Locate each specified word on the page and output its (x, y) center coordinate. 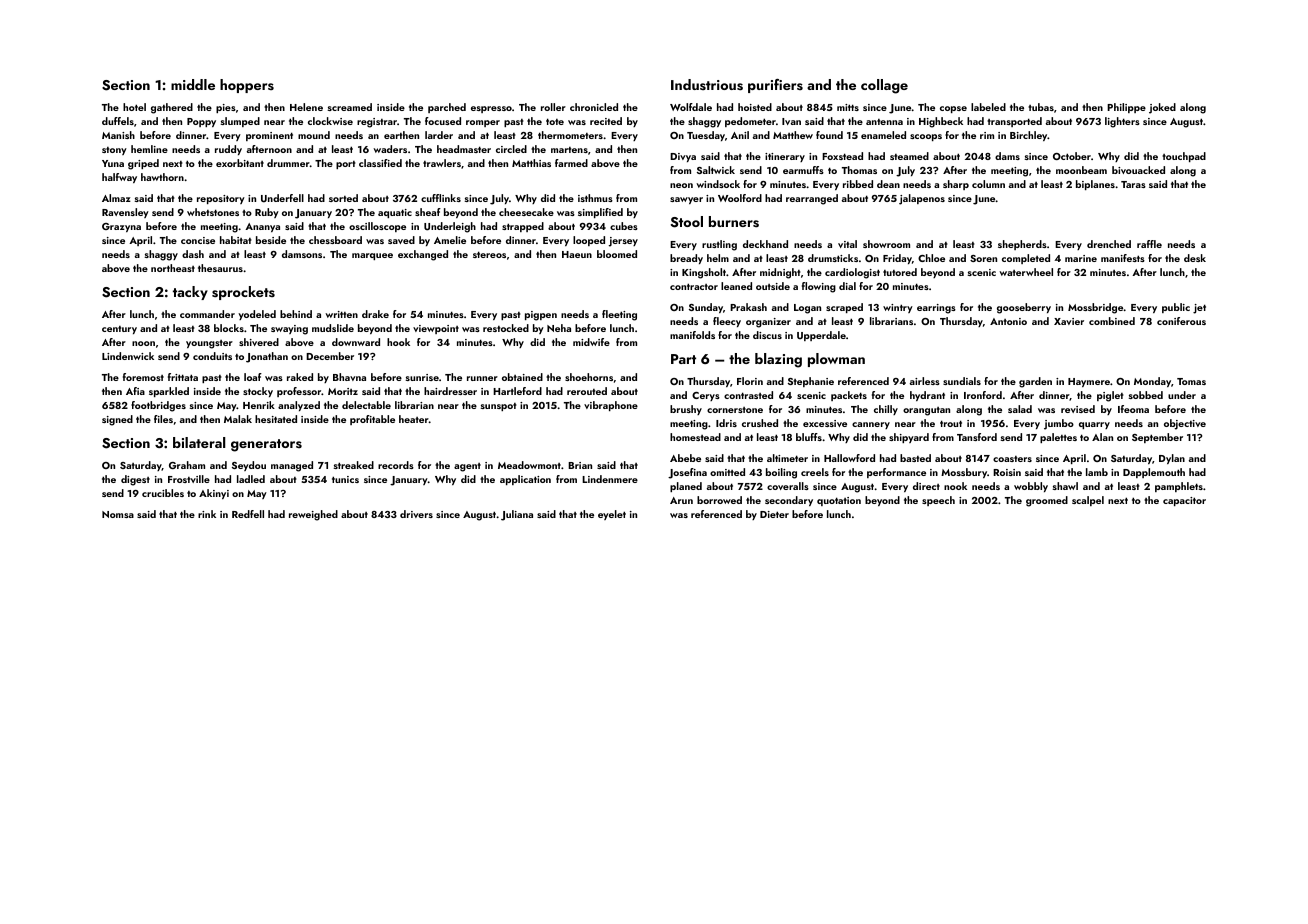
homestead (695, 437)
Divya (683, 157)
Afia (135, 391)
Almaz (116, 198)
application (525, 480)
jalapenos (922, 199)
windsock (718, 184)
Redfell (248, 514)
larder (439, 135)
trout (951, 423)
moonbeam (1081, 170)
